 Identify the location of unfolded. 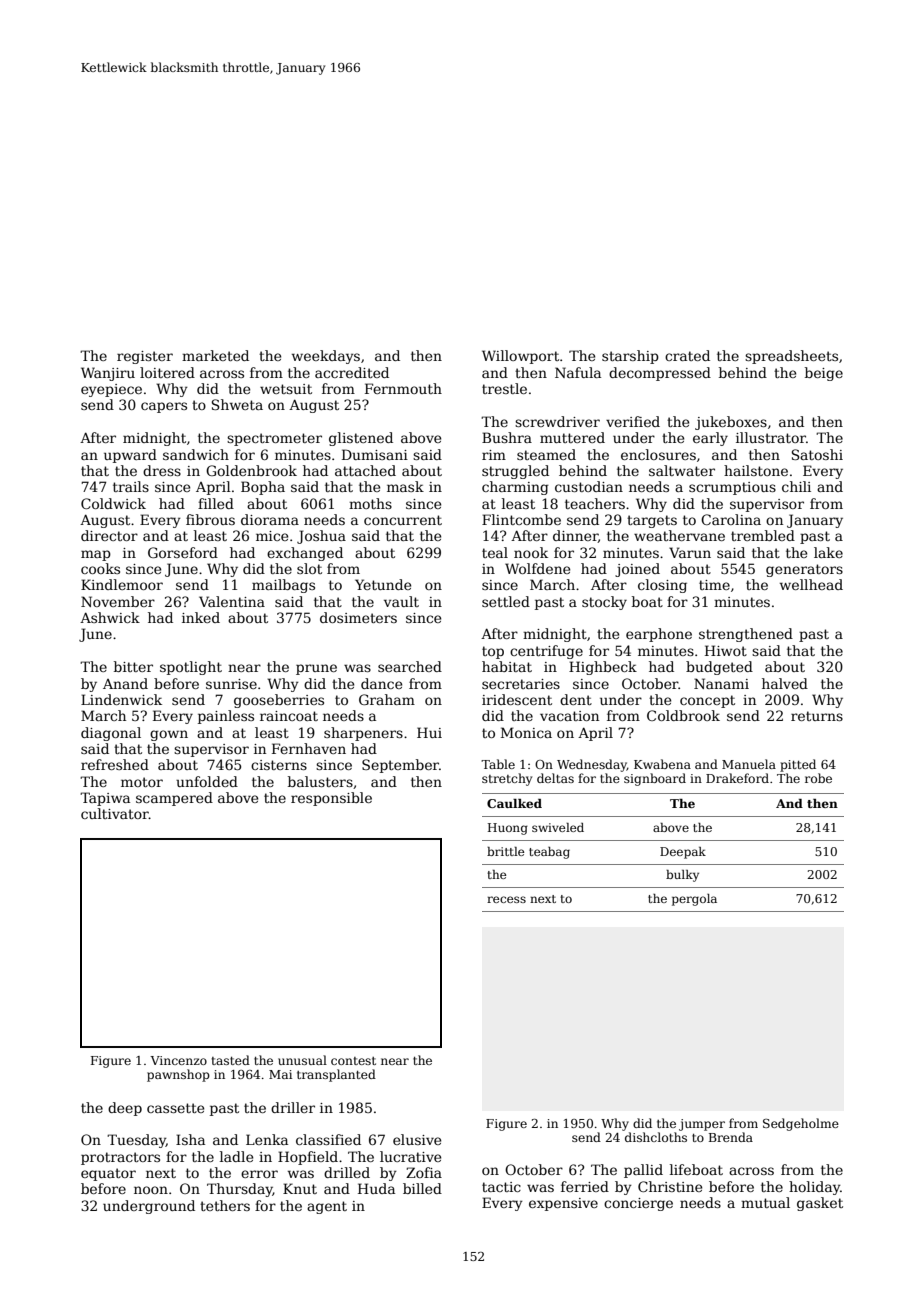
(207, 781).
